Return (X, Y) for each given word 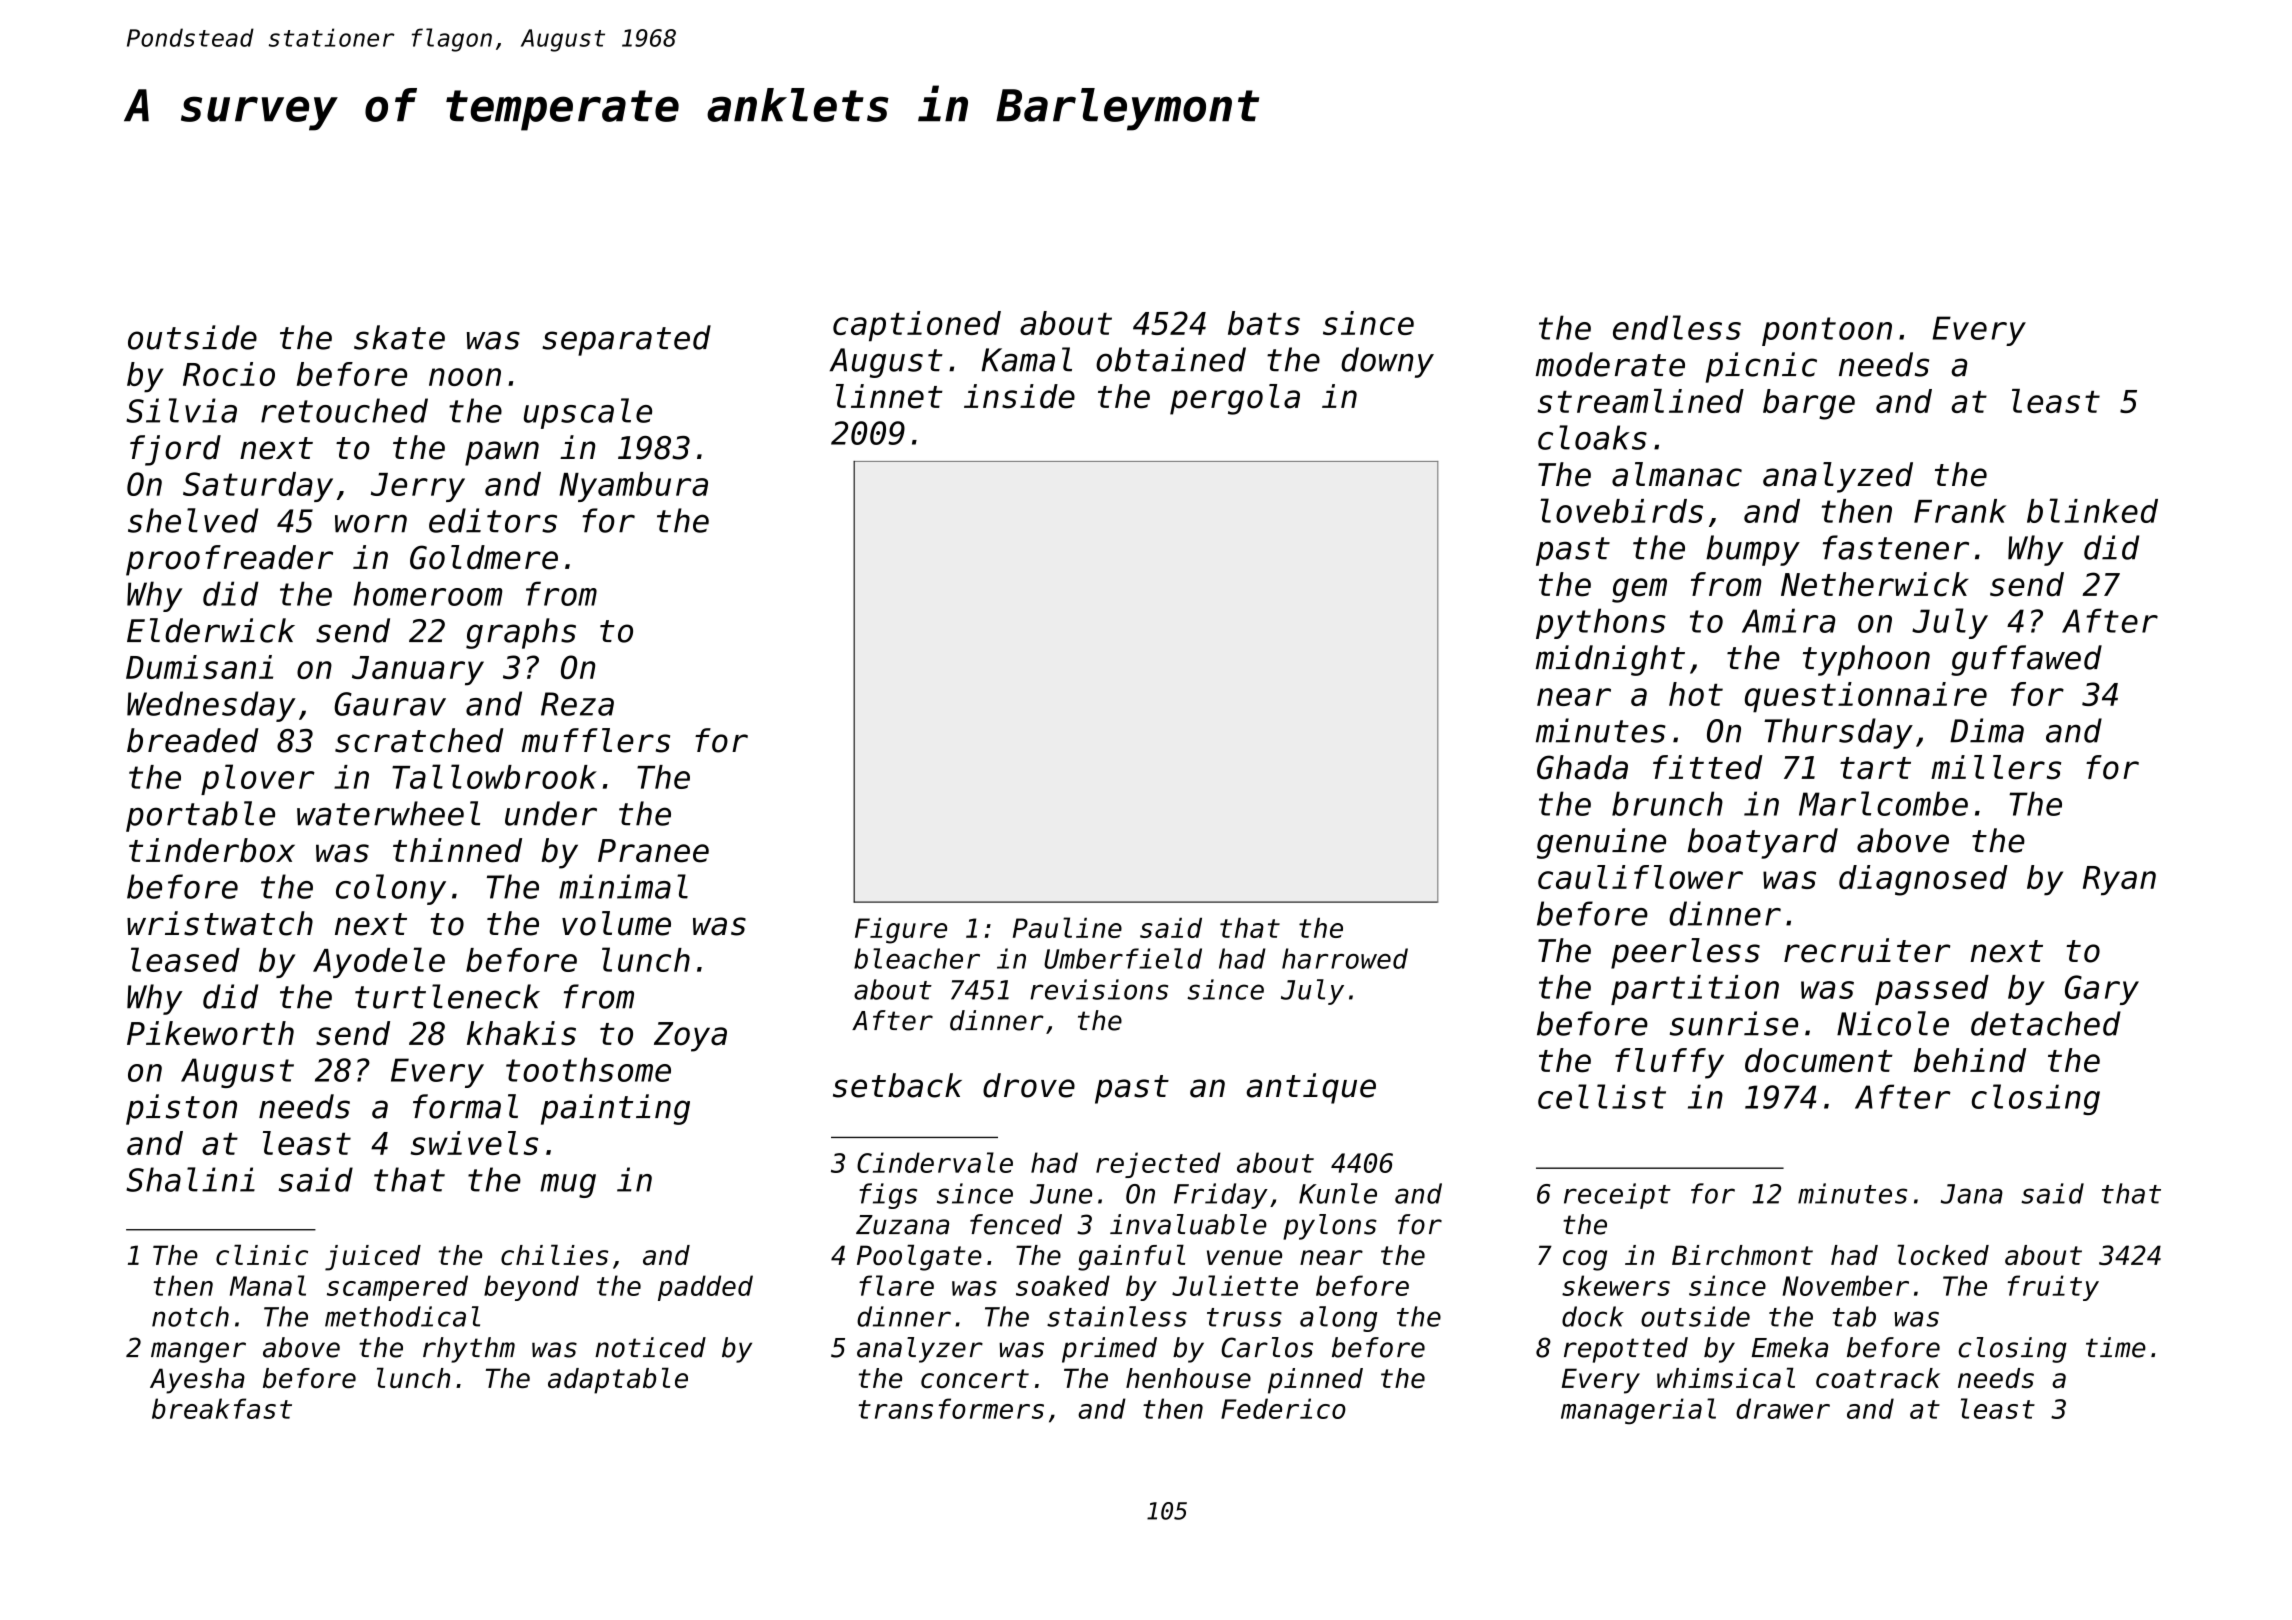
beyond (531, 1288)
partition (1695, 990)
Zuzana (902, 1225)
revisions (1099, 989)
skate (399, 337)
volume (616, 923)
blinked (2092, 510)
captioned (917, 326)
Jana (1972, 1194)
